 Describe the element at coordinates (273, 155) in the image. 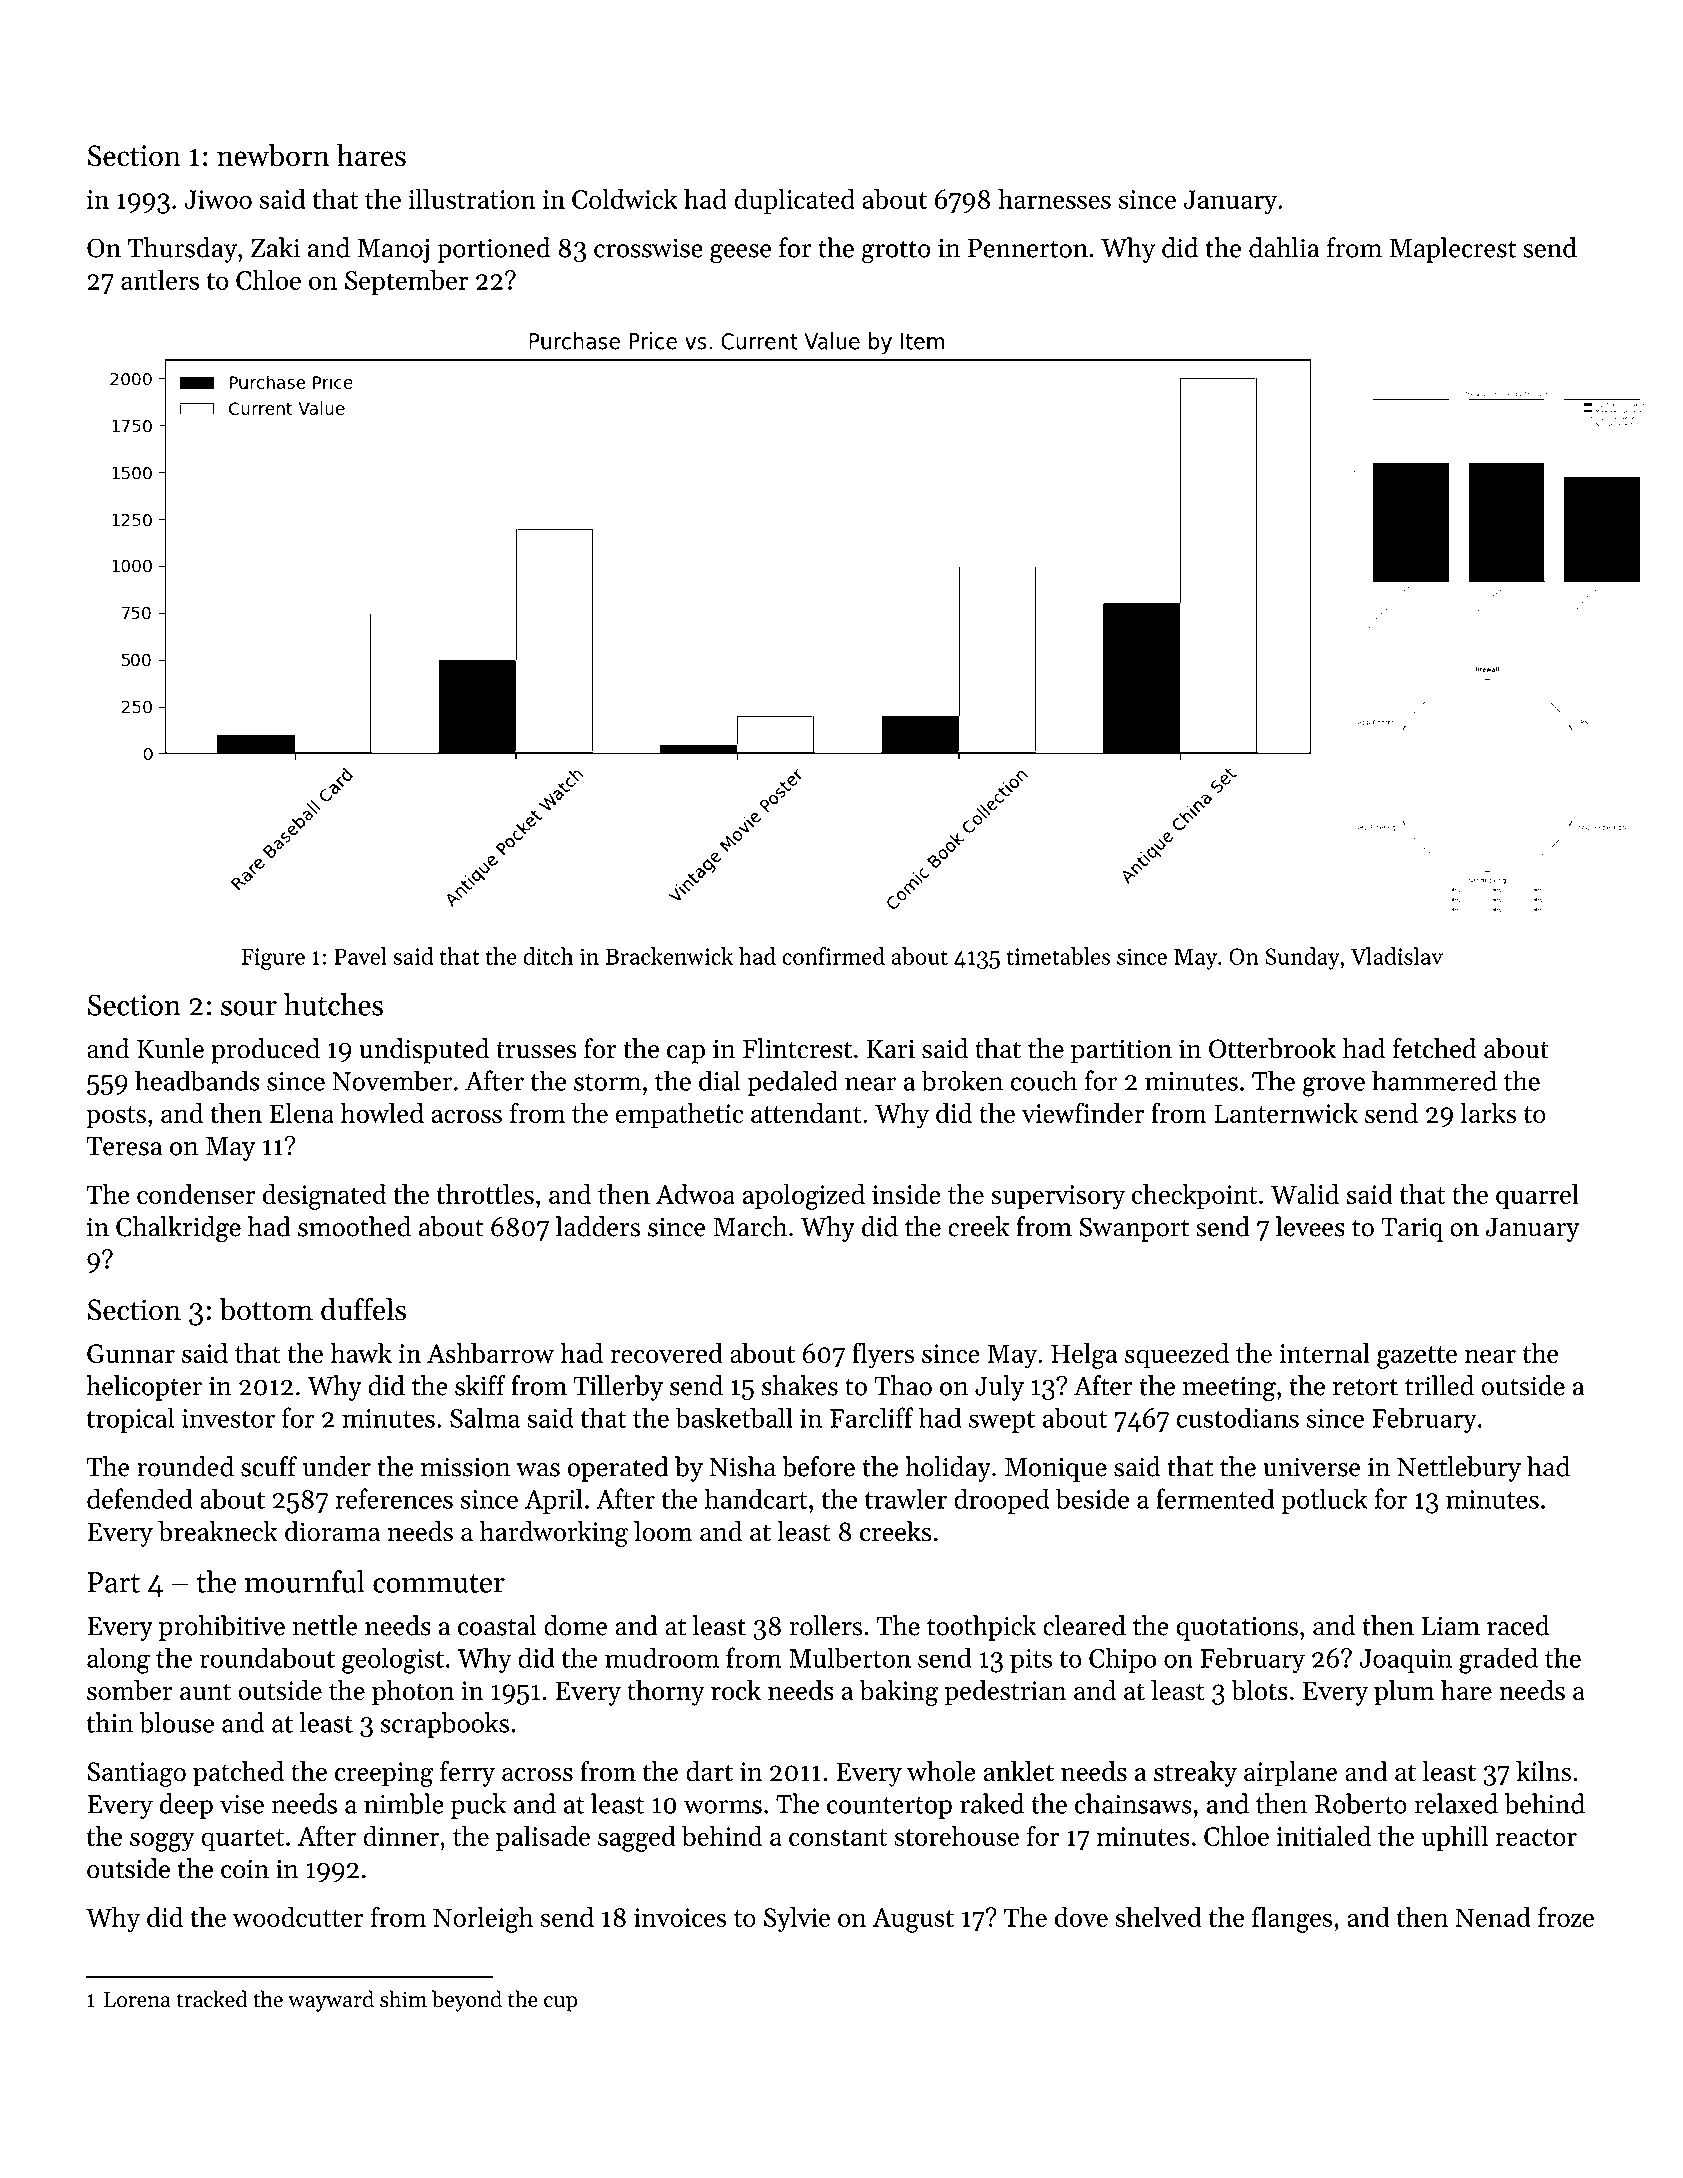

I see `newborn` at that location.
